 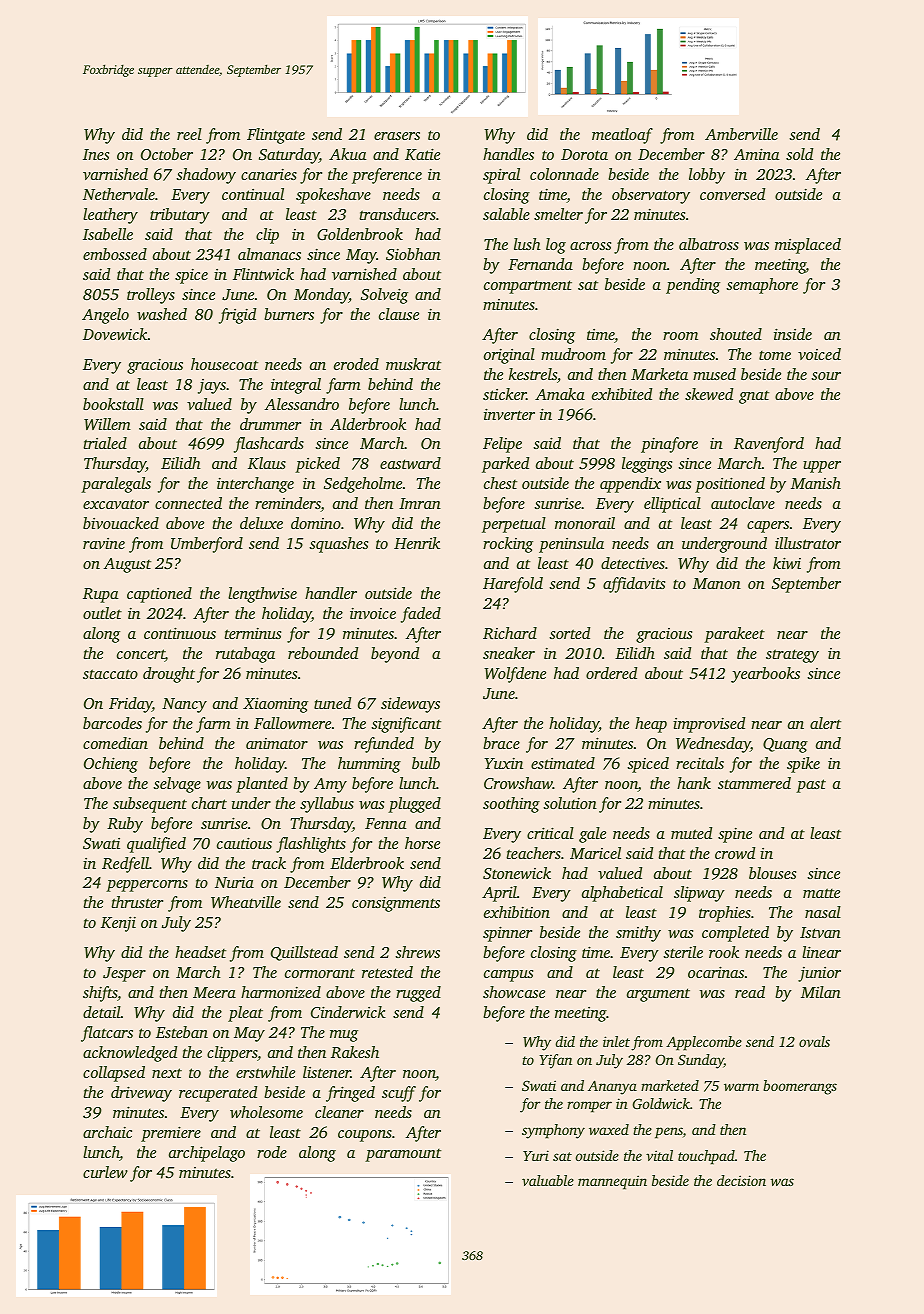 I want to click on Amberville, so click(x=741, y=134).
